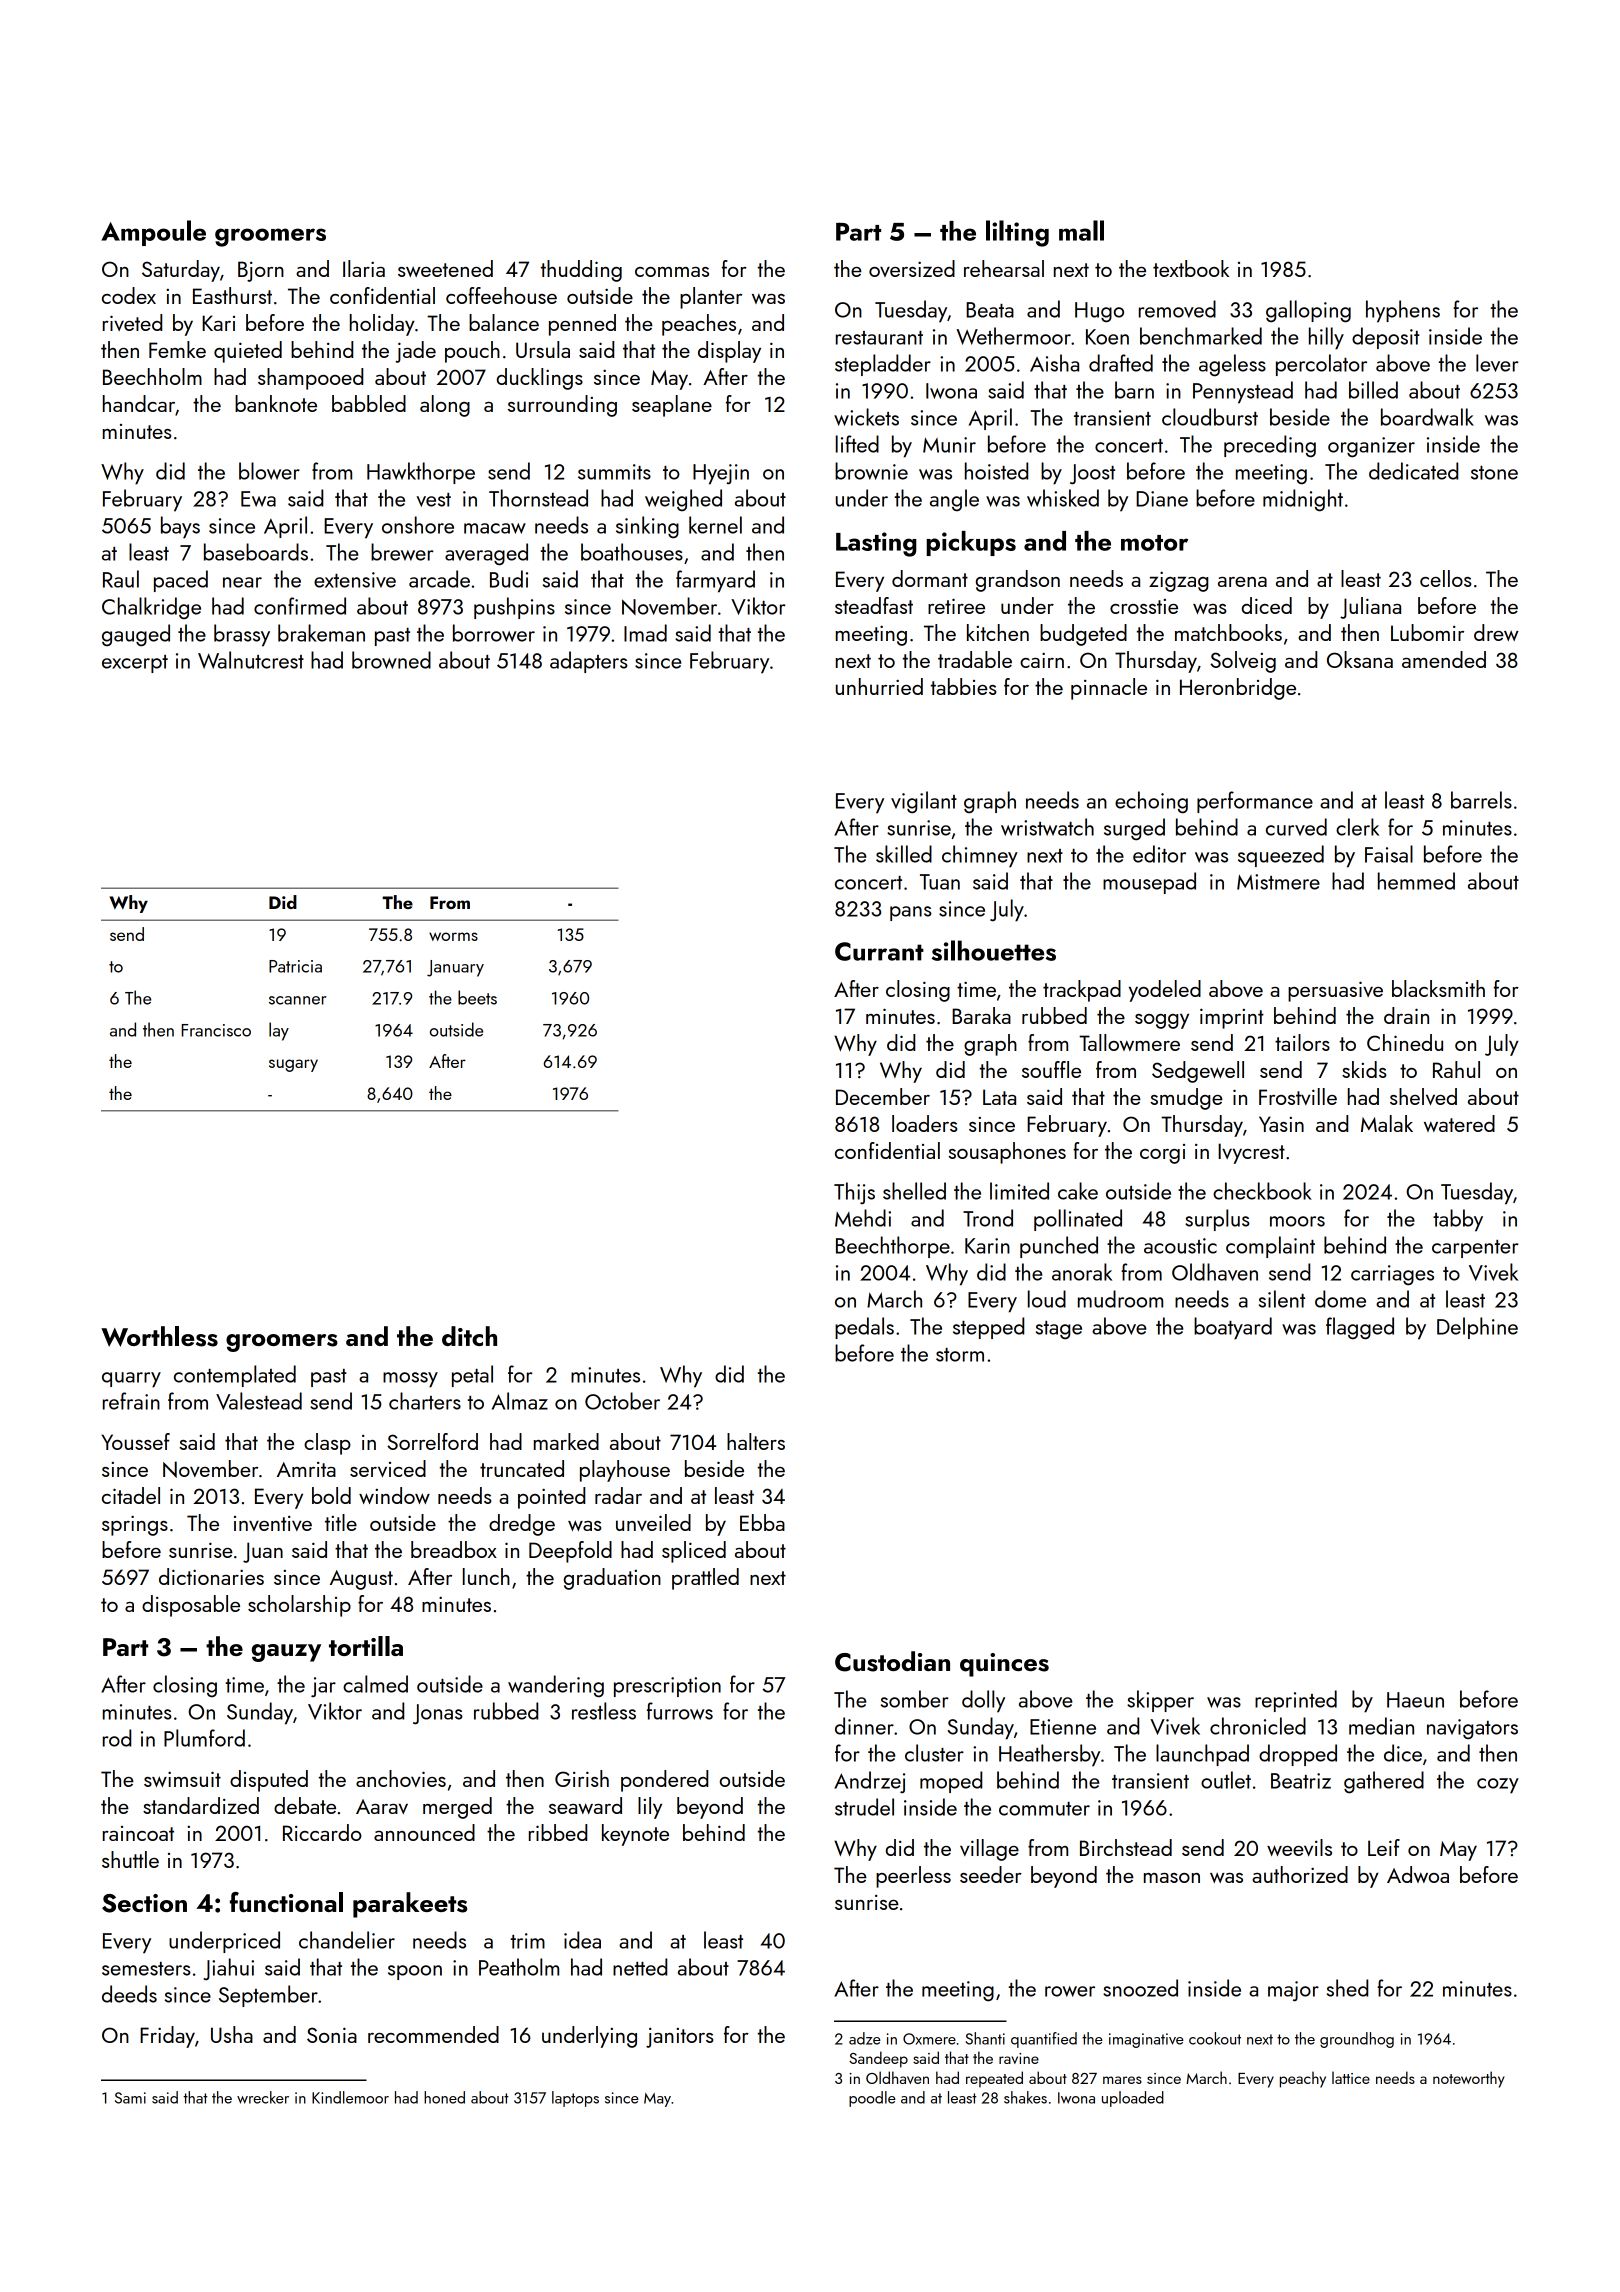  What do you see at coordinates (295, 966) in the page?
I see `Patricia` at bounding box center [295, 966].
